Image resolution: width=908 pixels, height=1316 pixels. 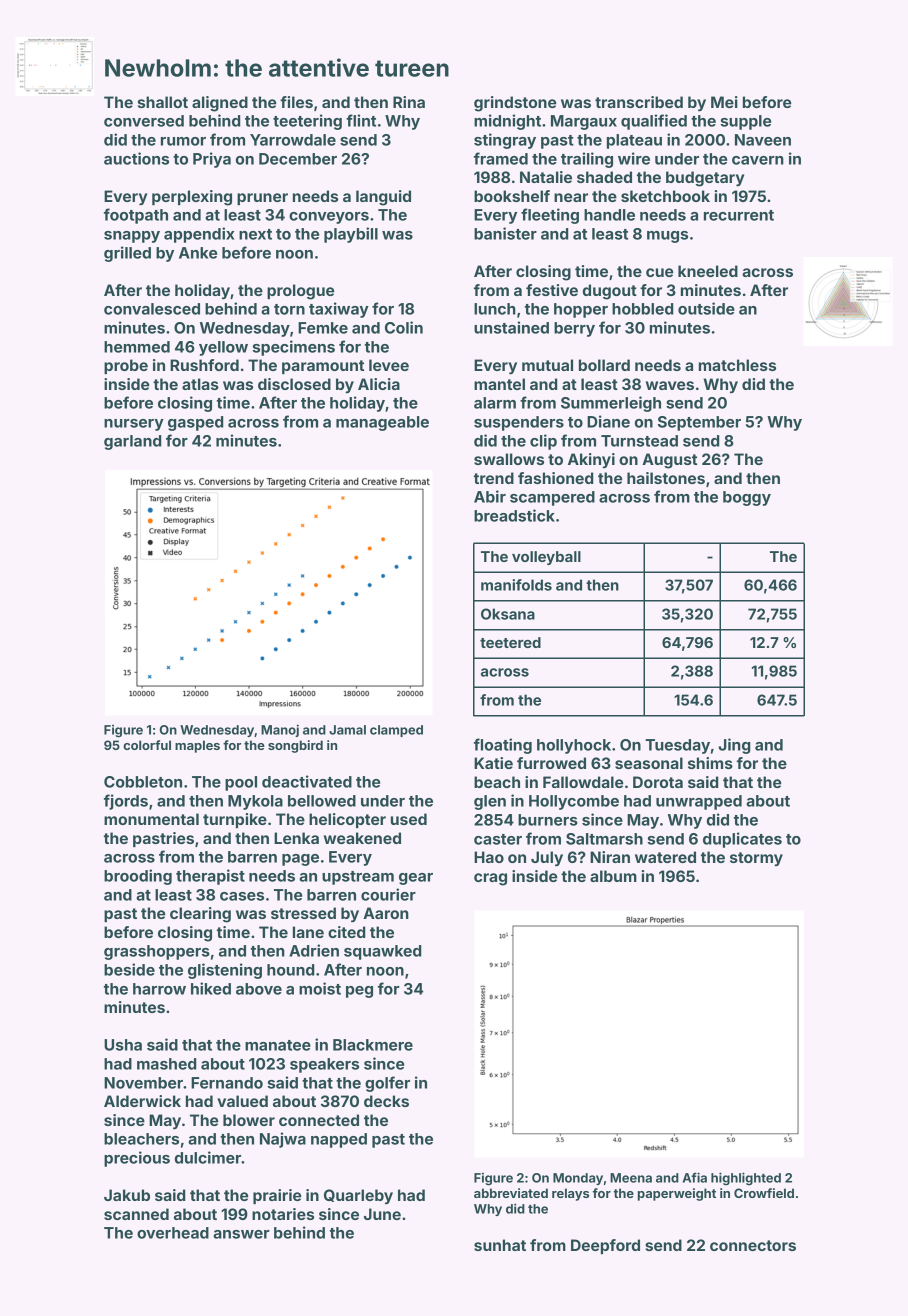 I want to click on disclosed, so click(x=294, y=384).
